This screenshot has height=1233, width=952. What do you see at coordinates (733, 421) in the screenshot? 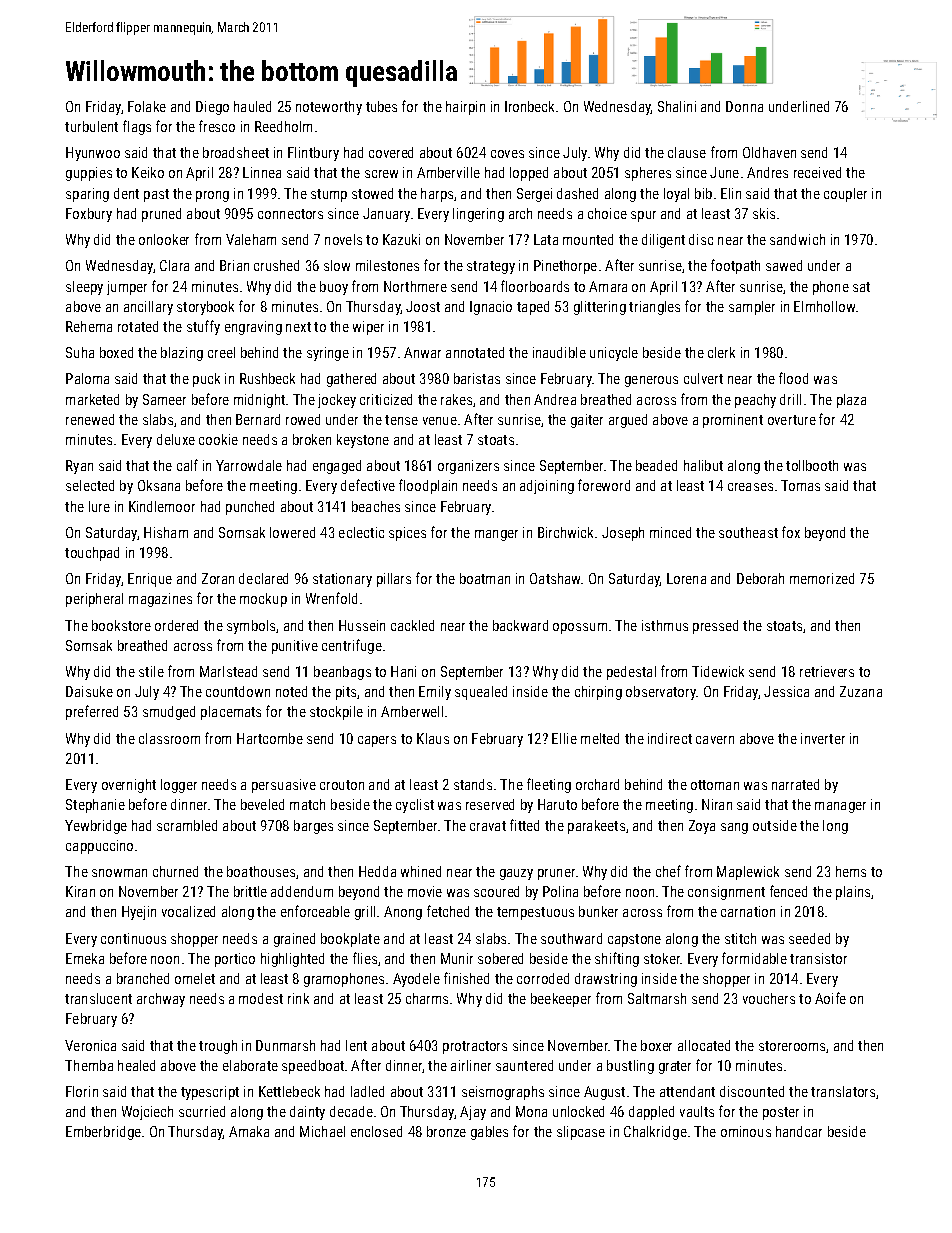
I see `prominent` at bounding box center [733, 421].
